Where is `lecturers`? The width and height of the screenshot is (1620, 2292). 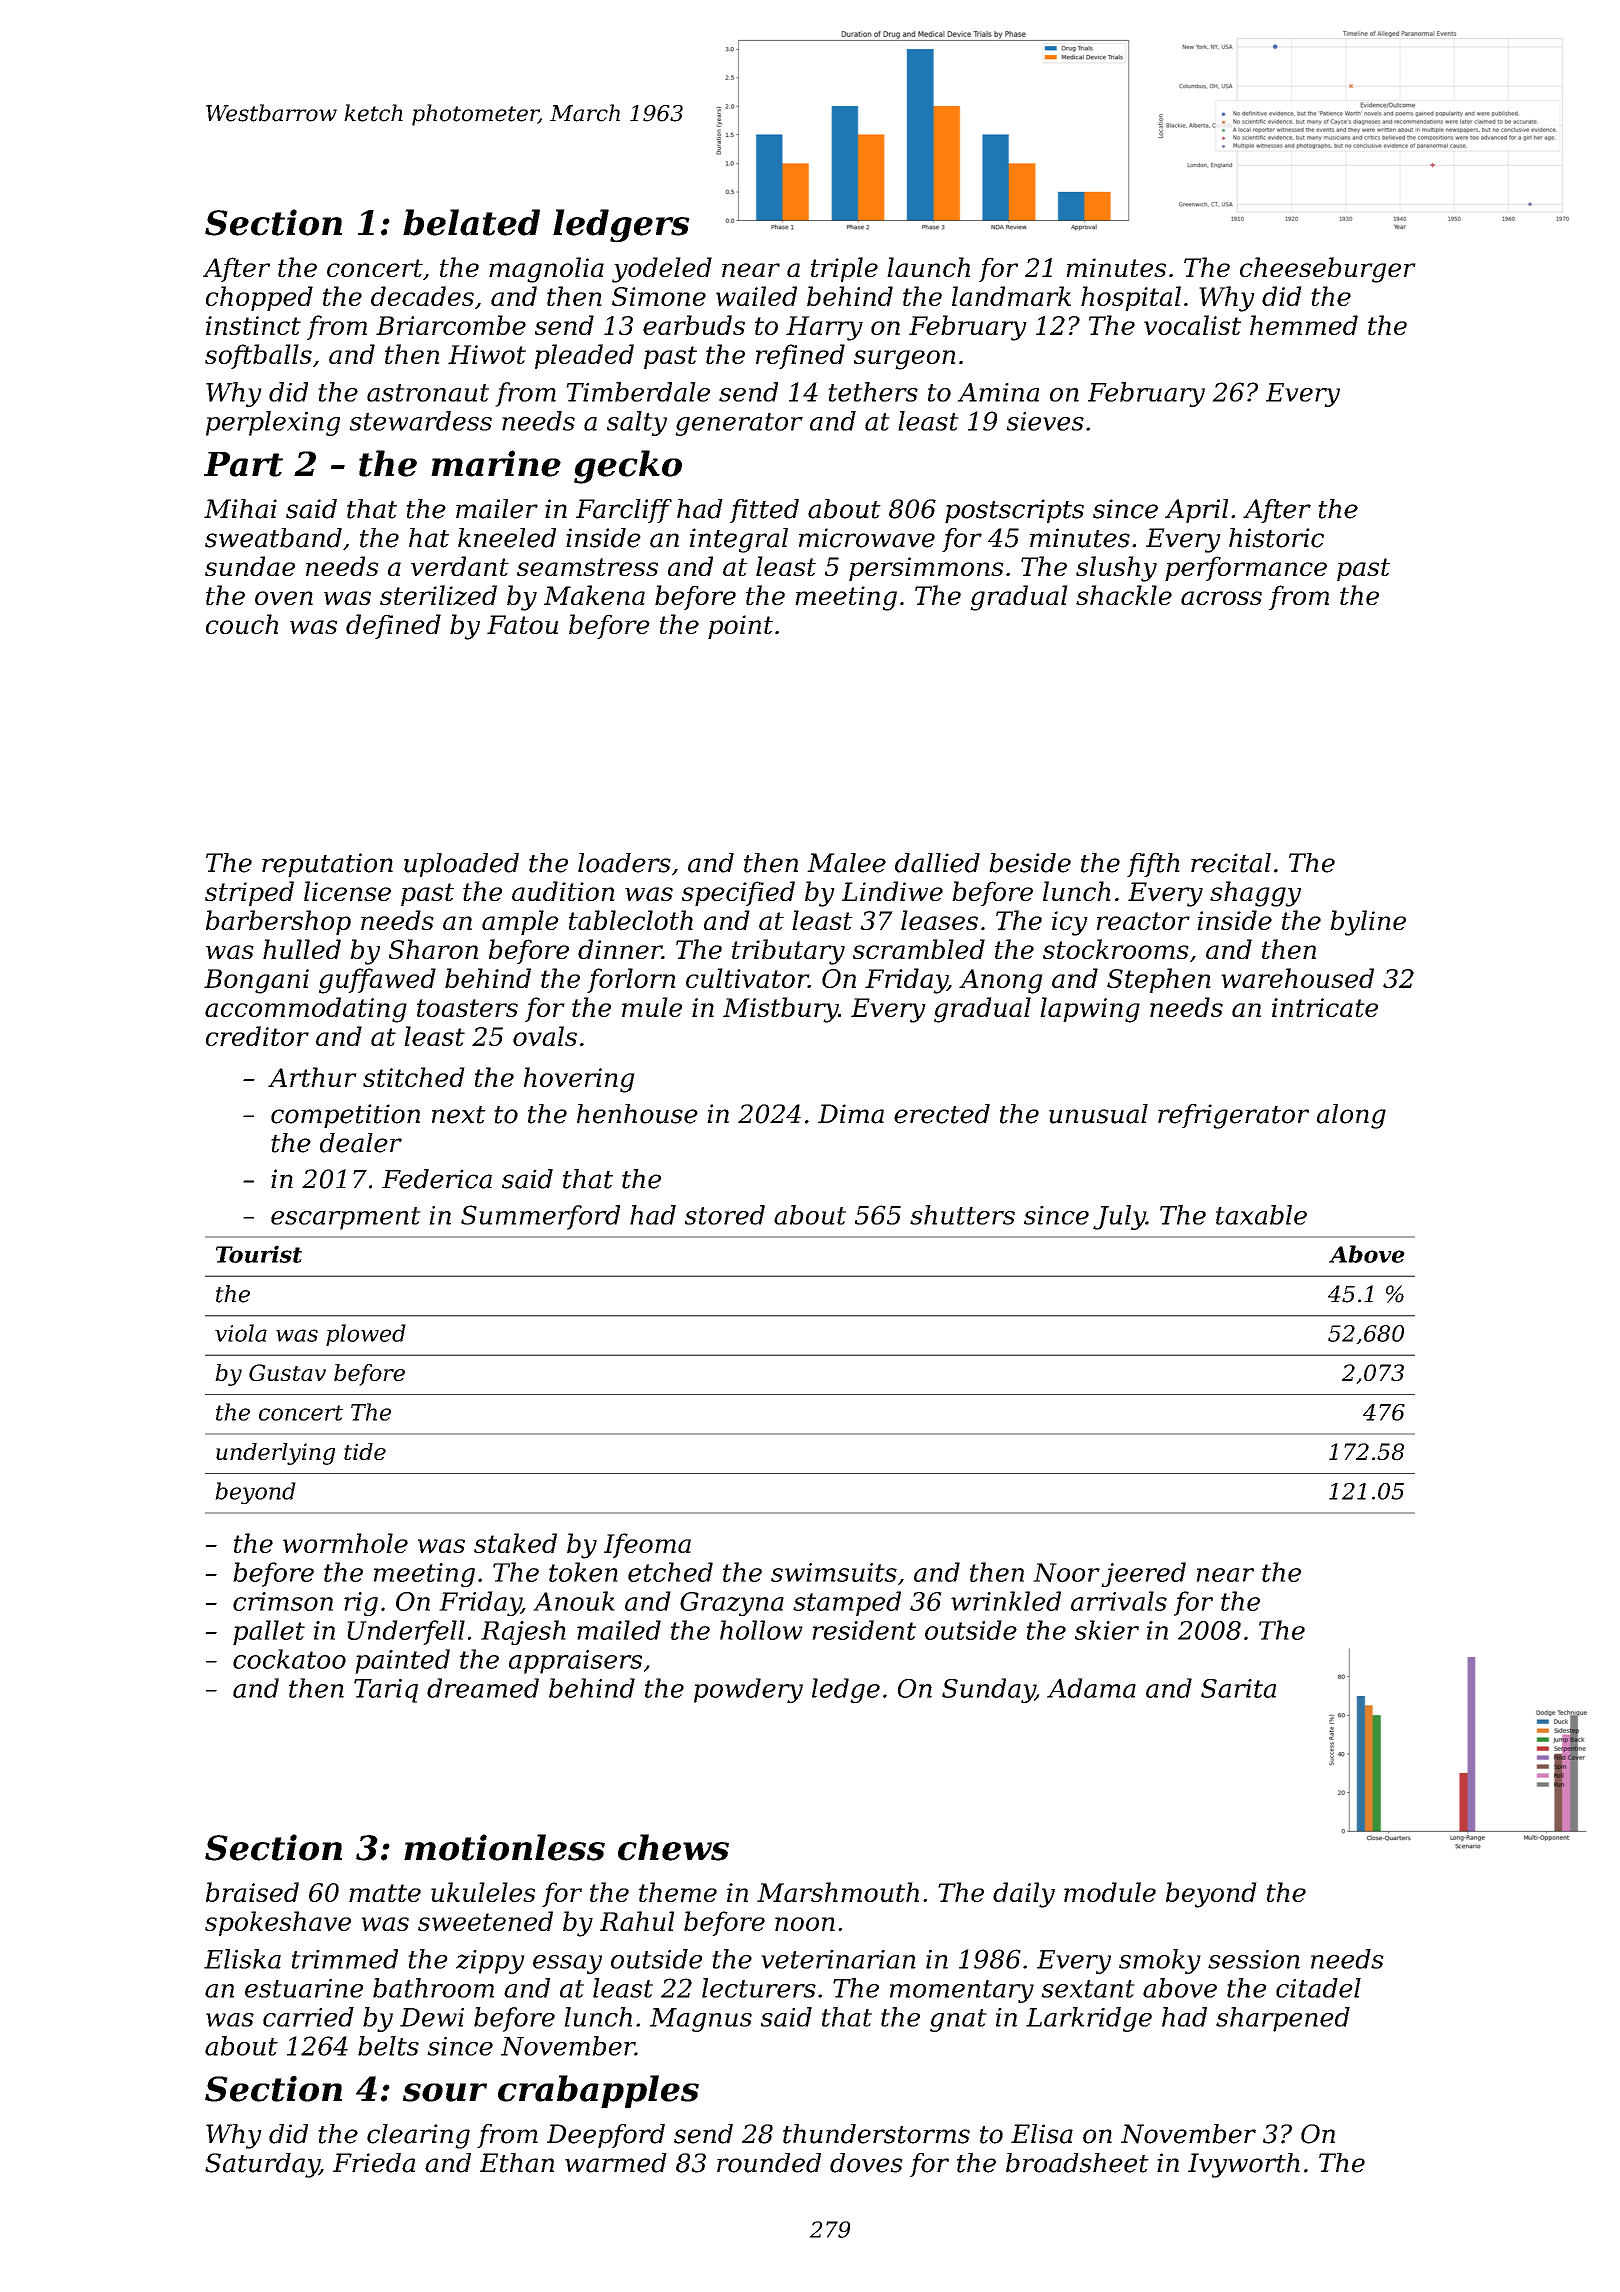 lecturers is located at coordinates (759, 1988).
